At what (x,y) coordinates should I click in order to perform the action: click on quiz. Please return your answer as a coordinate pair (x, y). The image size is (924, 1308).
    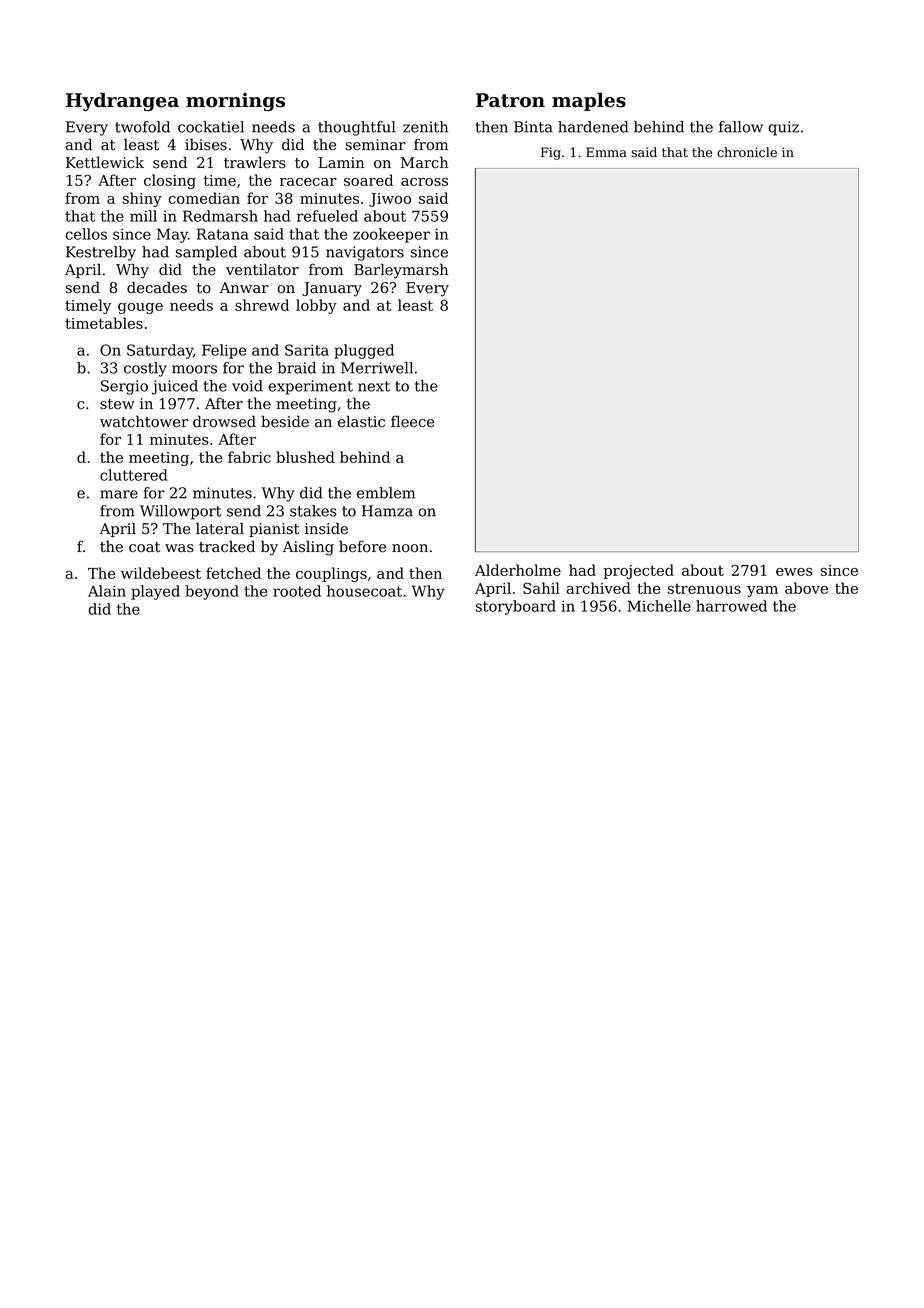
    Looking at the image, I should click on (783, 128).
